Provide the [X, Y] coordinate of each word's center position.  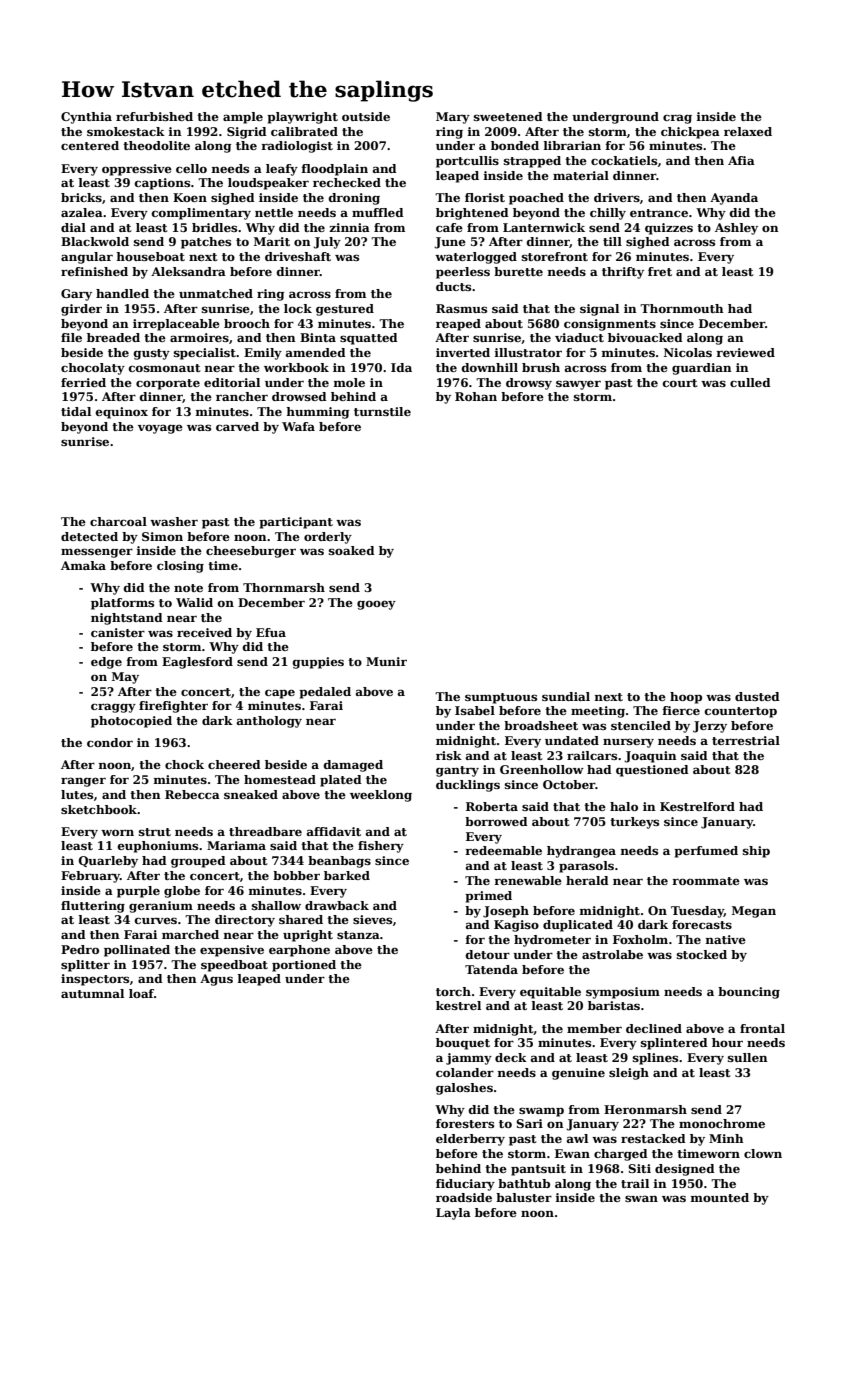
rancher [242, 396]
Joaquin [650, 757]
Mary [453, 118]
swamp [541, 1112]
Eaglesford [197, 663]
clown [763, 1153]
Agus [216, 980]
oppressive [137, 170]
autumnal [92, 993]
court [680, 383]
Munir [386, 661]
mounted [720, 1197]
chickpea [690, 133]
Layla [453, 1214]
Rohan [476, 396]
